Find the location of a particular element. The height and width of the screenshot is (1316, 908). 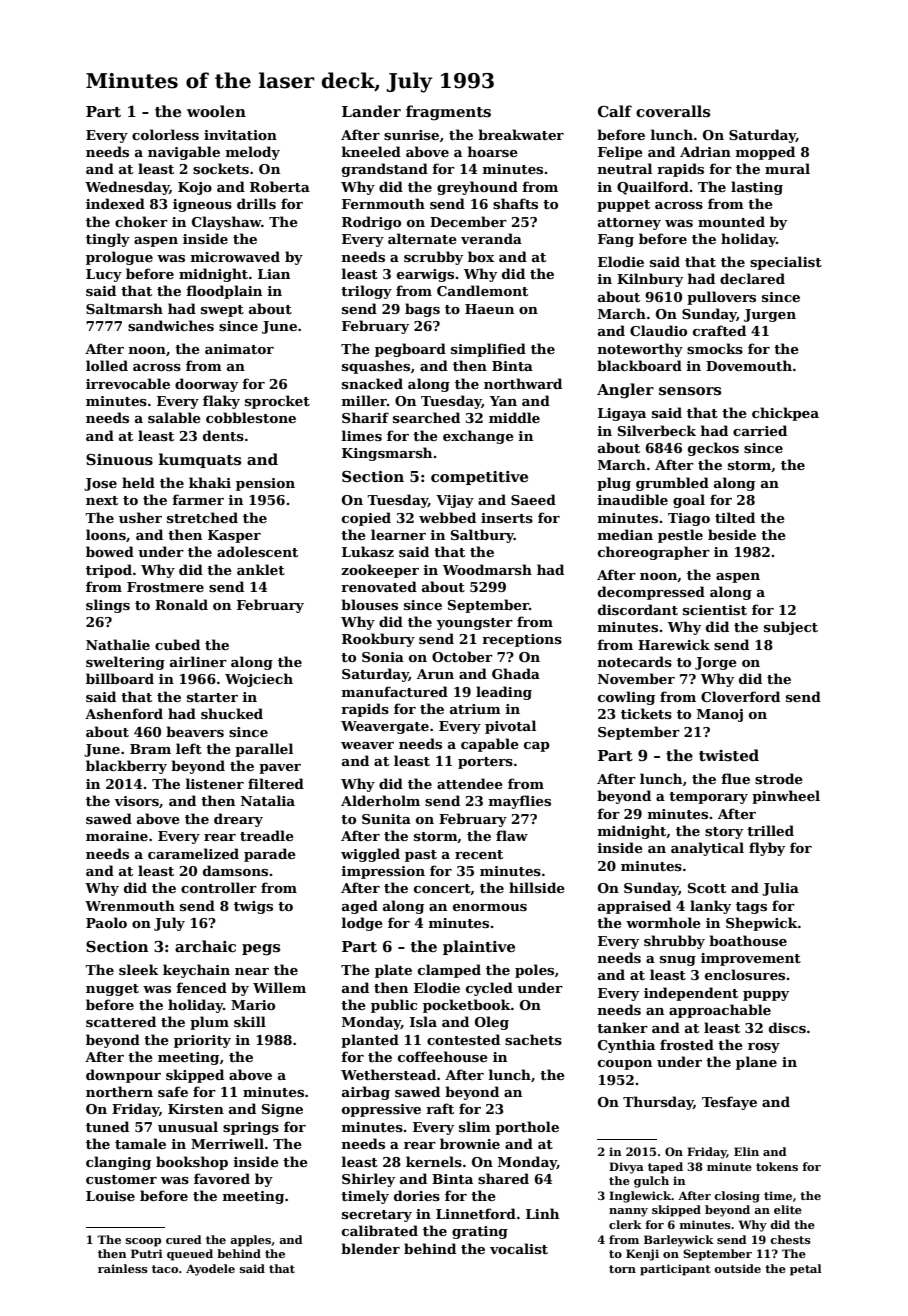

specialist is located at coordinates (786, 263).
